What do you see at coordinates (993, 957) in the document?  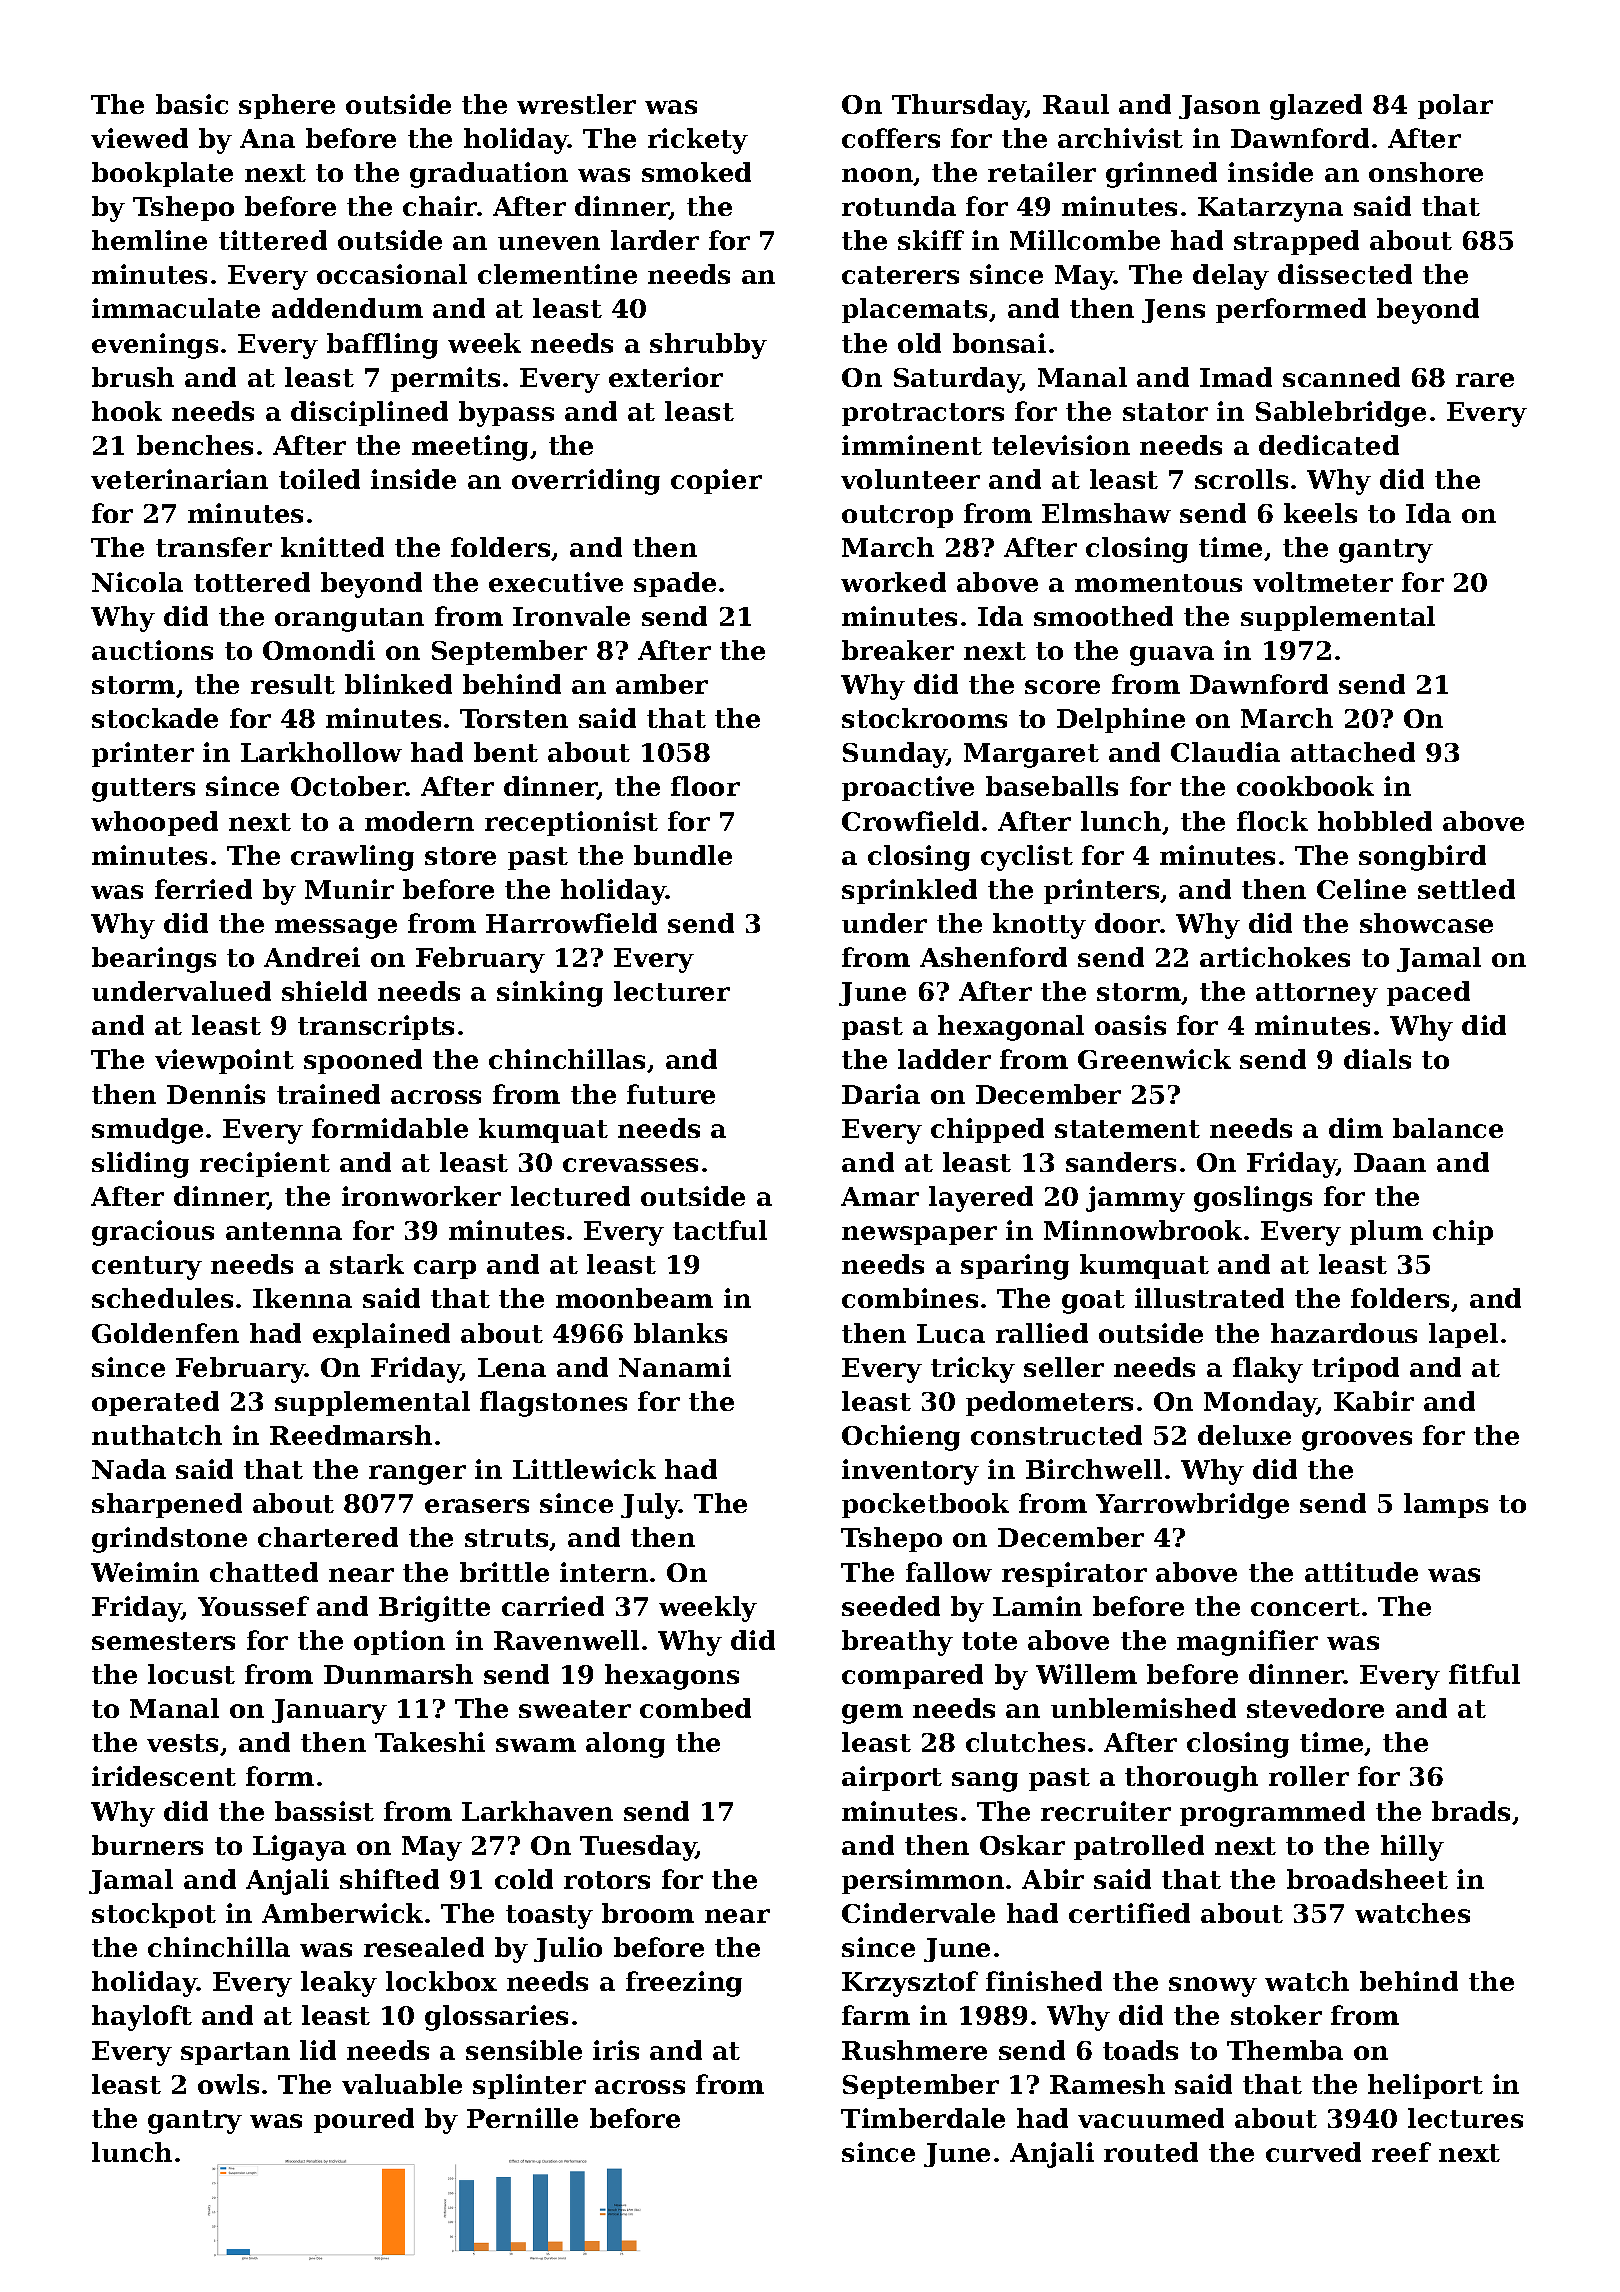 I see `Ashenford` at bounding box center [993, 957].
